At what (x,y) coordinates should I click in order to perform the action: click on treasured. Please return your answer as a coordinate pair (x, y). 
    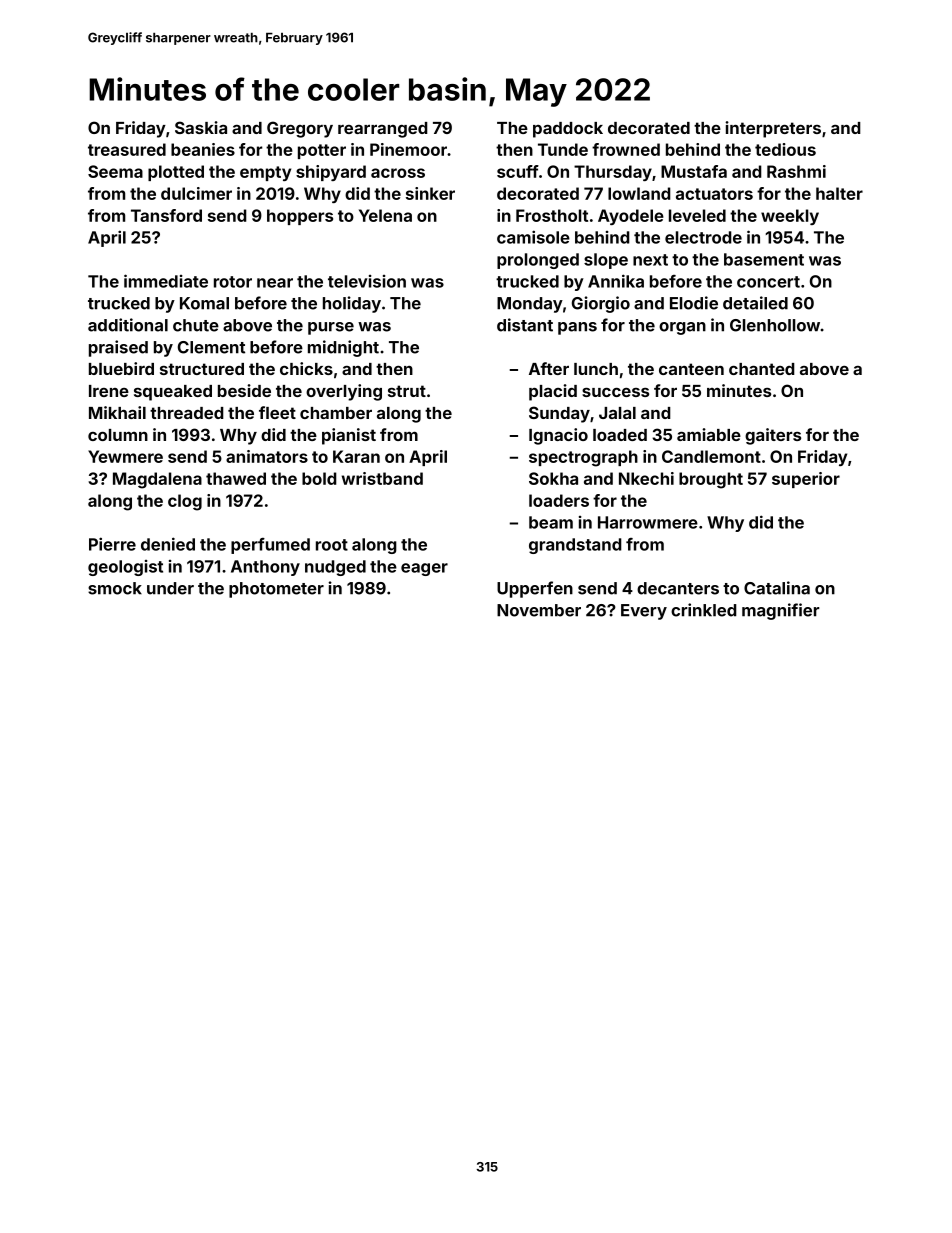
    Looking at the image, I should click on (127, 149).
